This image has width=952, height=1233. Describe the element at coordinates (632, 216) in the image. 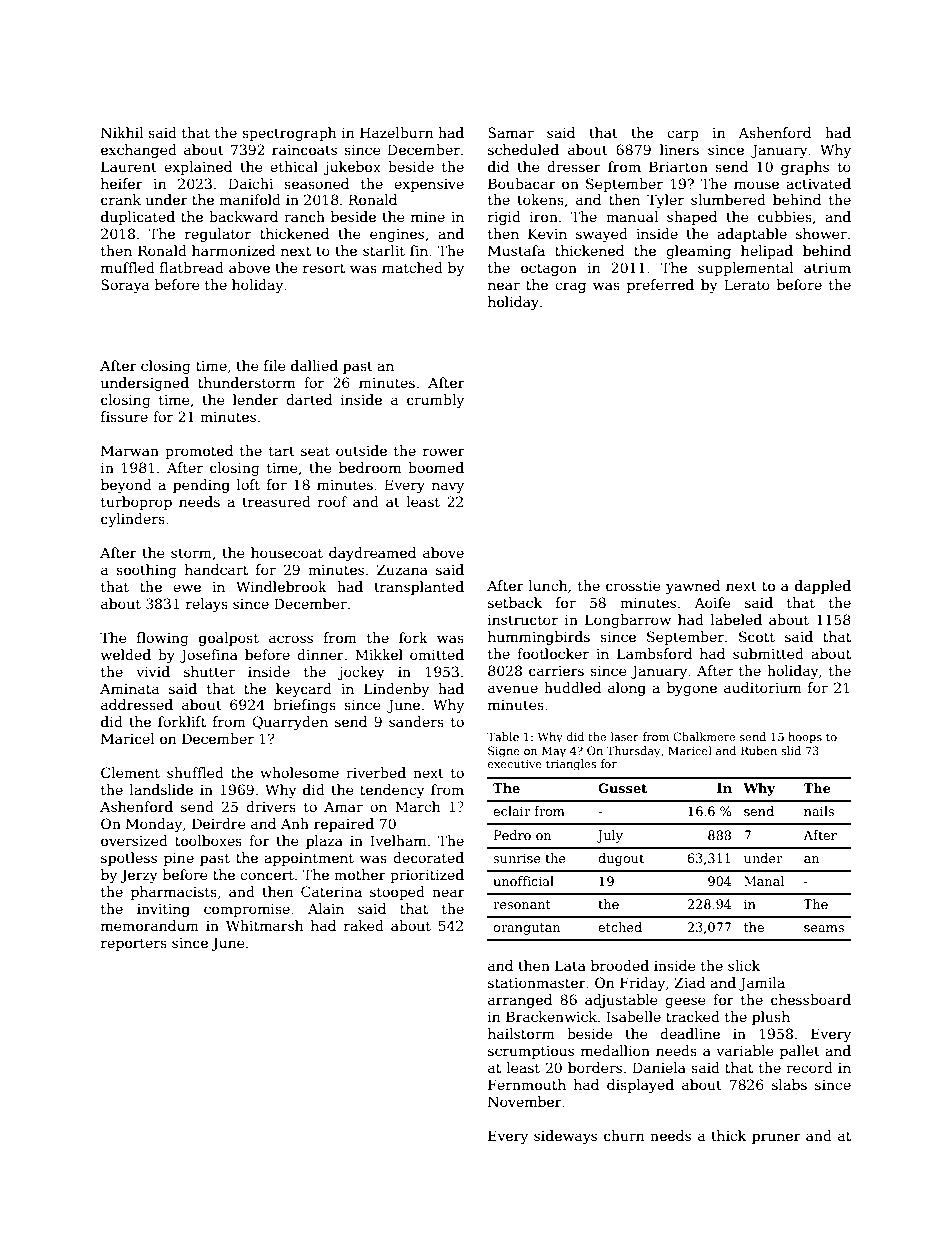

I see `manual` at that location.
